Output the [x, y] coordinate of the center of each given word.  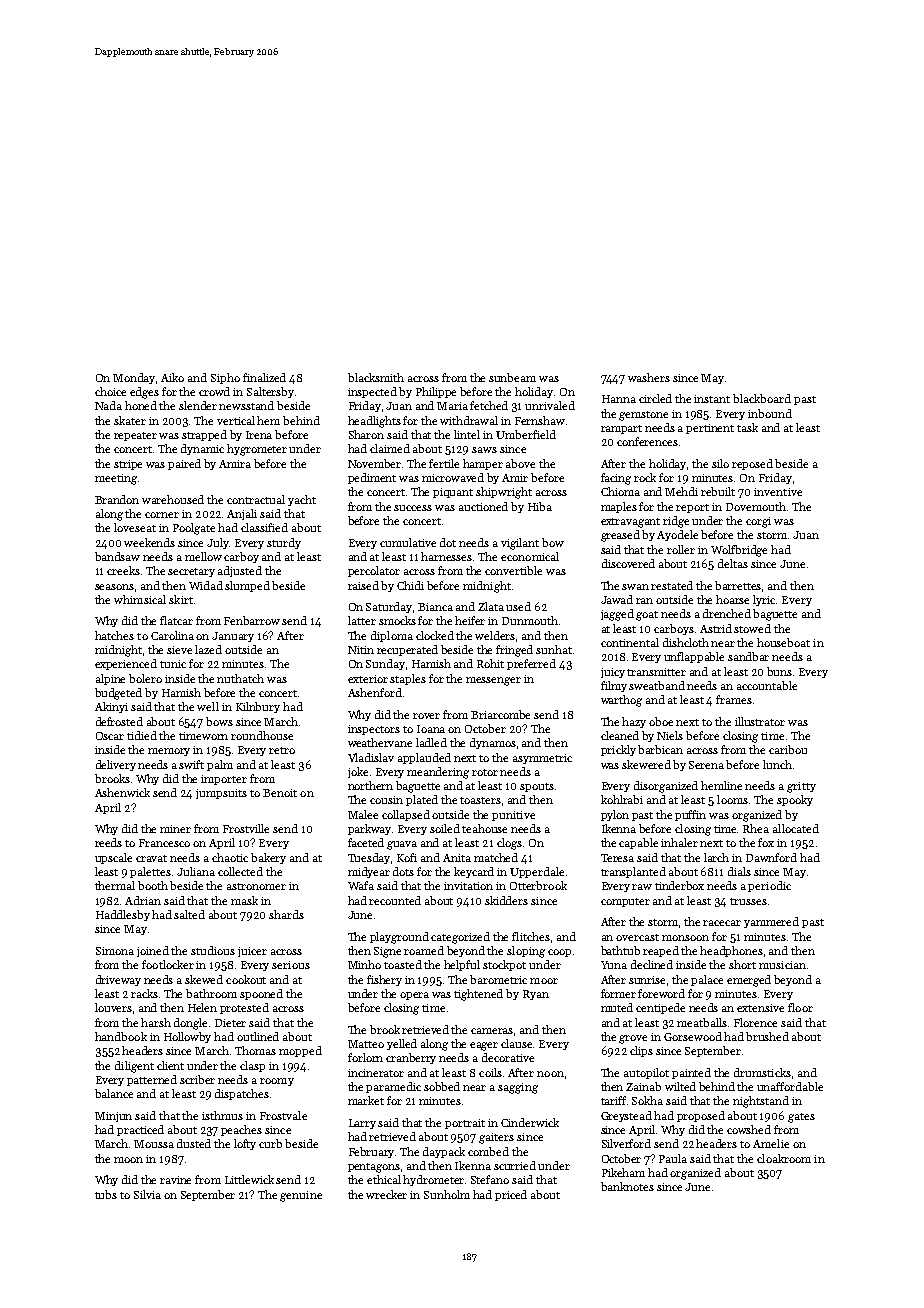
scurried [515, 1165]
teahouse [484, 828]
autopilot [646, 1073]
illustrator [760, 721]
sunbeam [512, 377]
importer [224, 780]
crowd [214, 391]
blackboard [762, 398]
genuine [301, 1196]
